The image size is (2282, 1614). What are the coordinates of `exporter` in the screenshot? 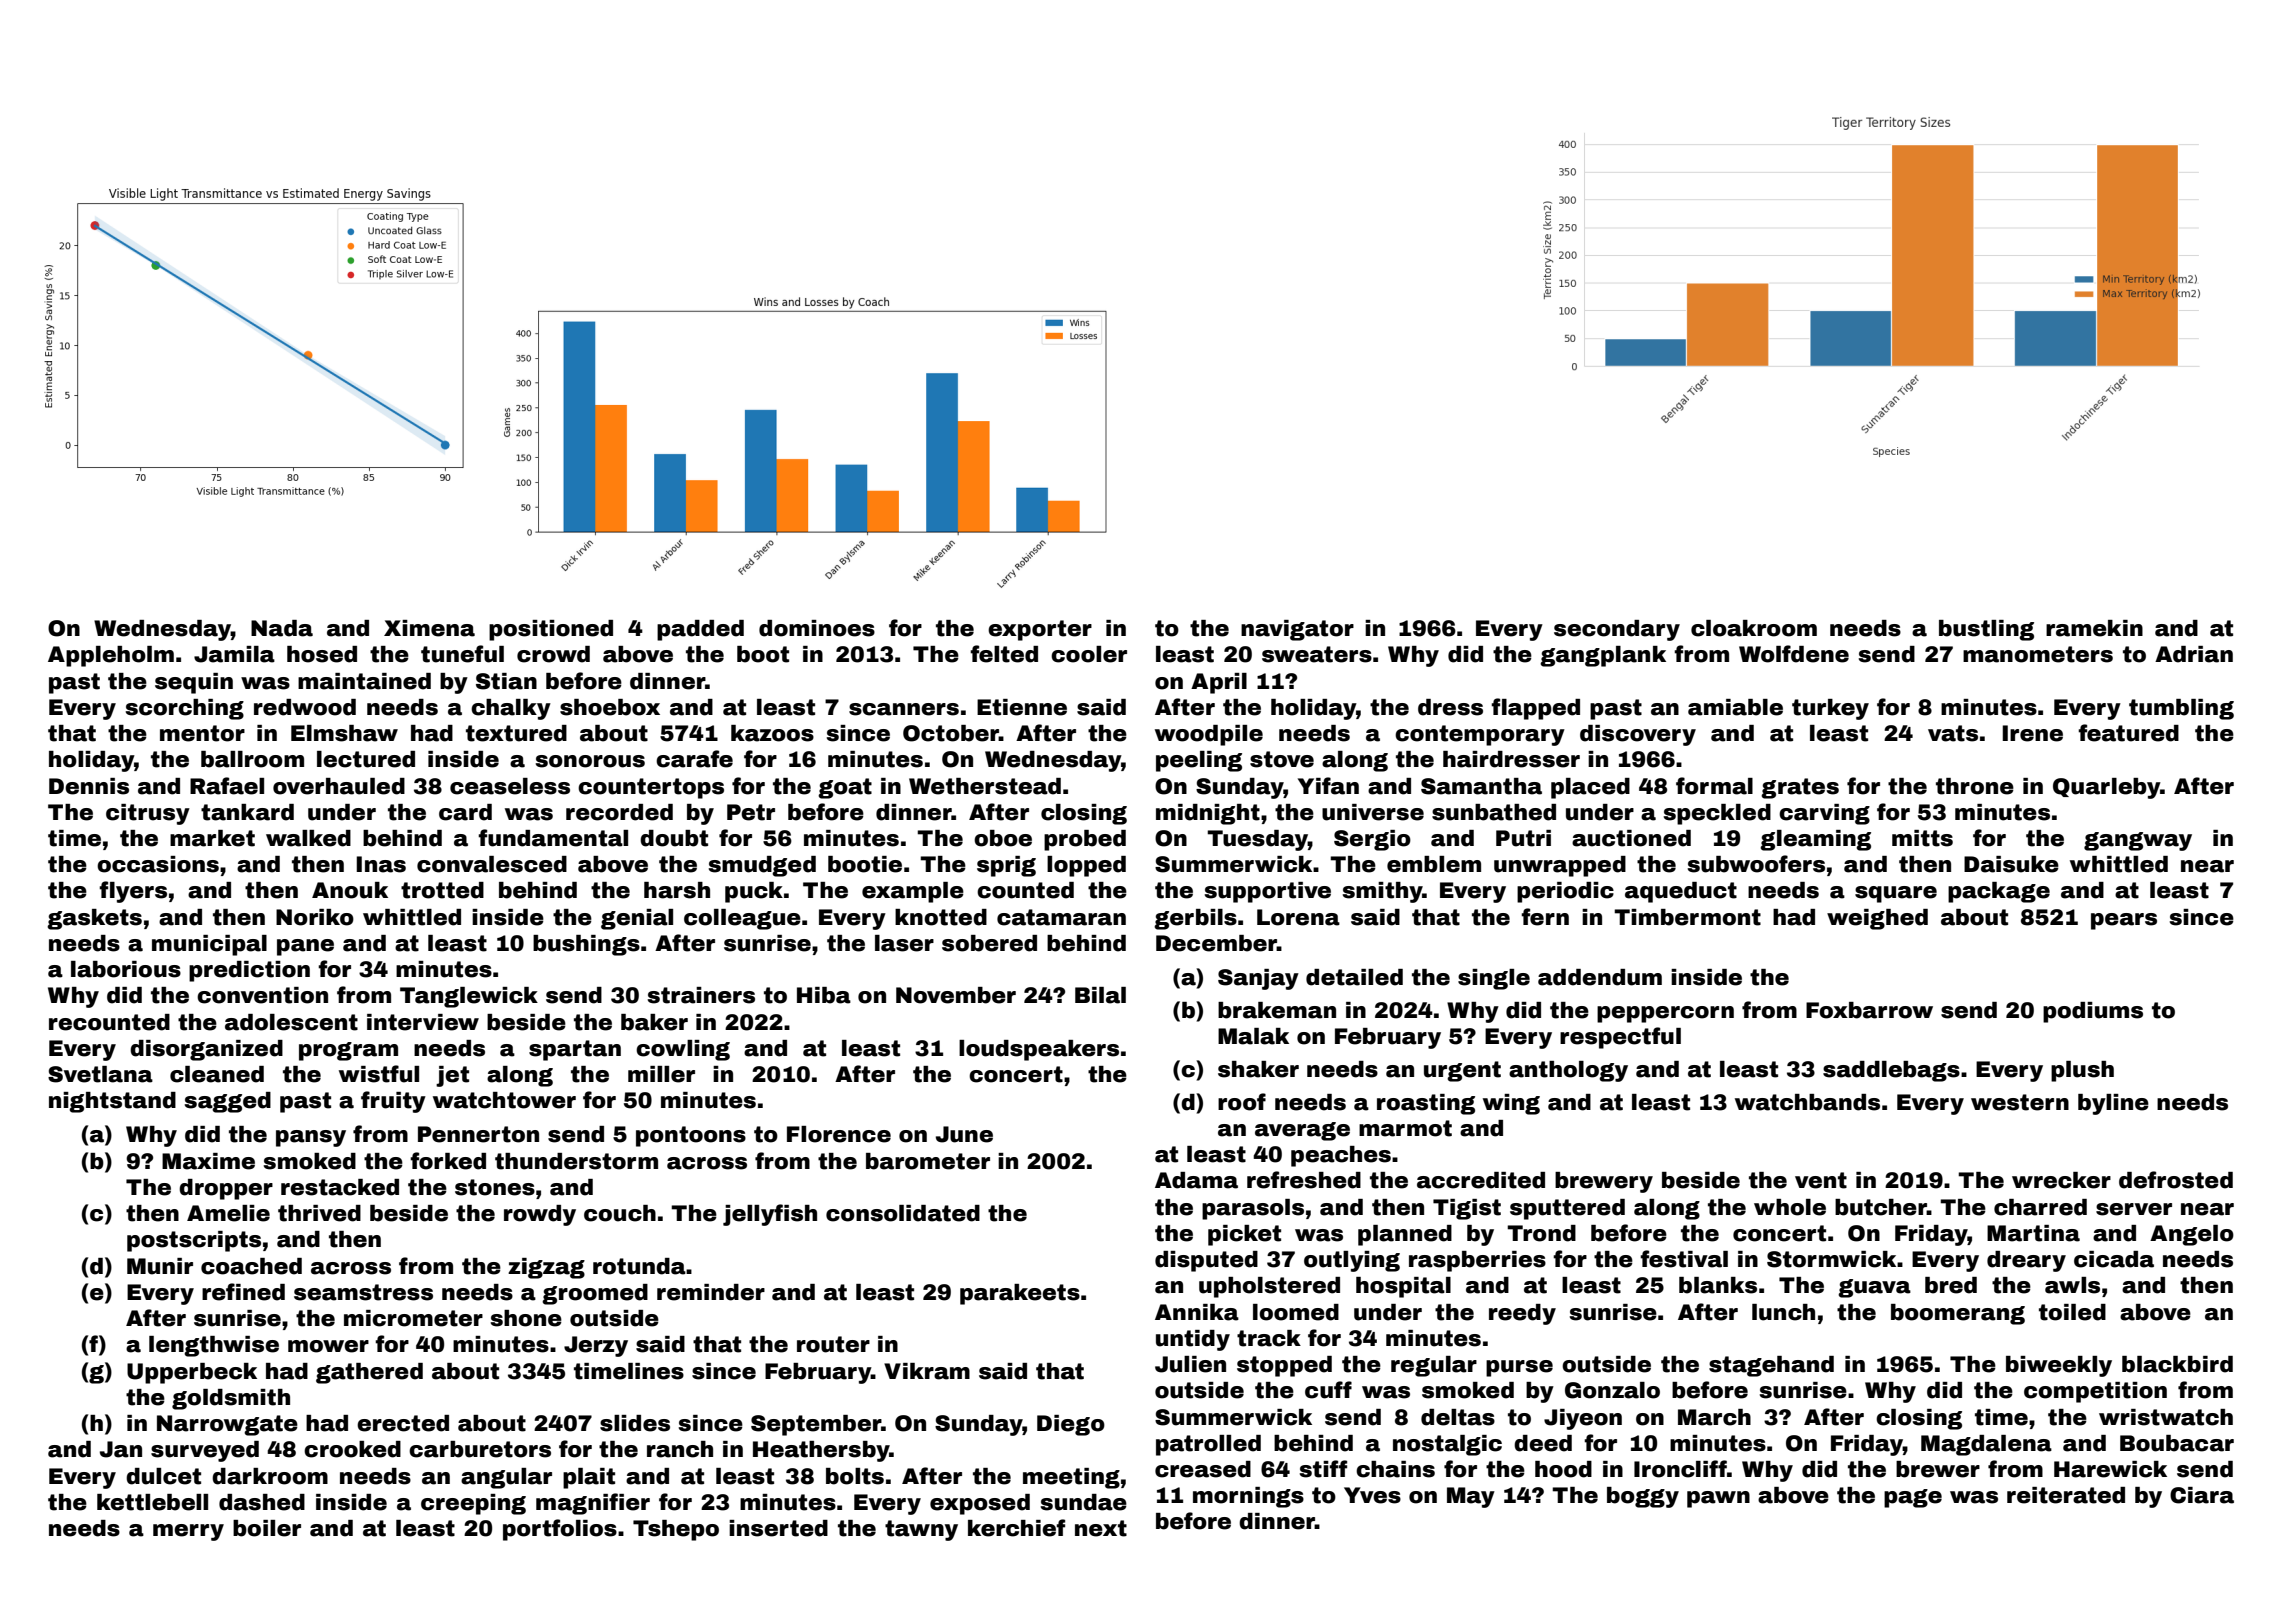 It's located at (1040, 630).
